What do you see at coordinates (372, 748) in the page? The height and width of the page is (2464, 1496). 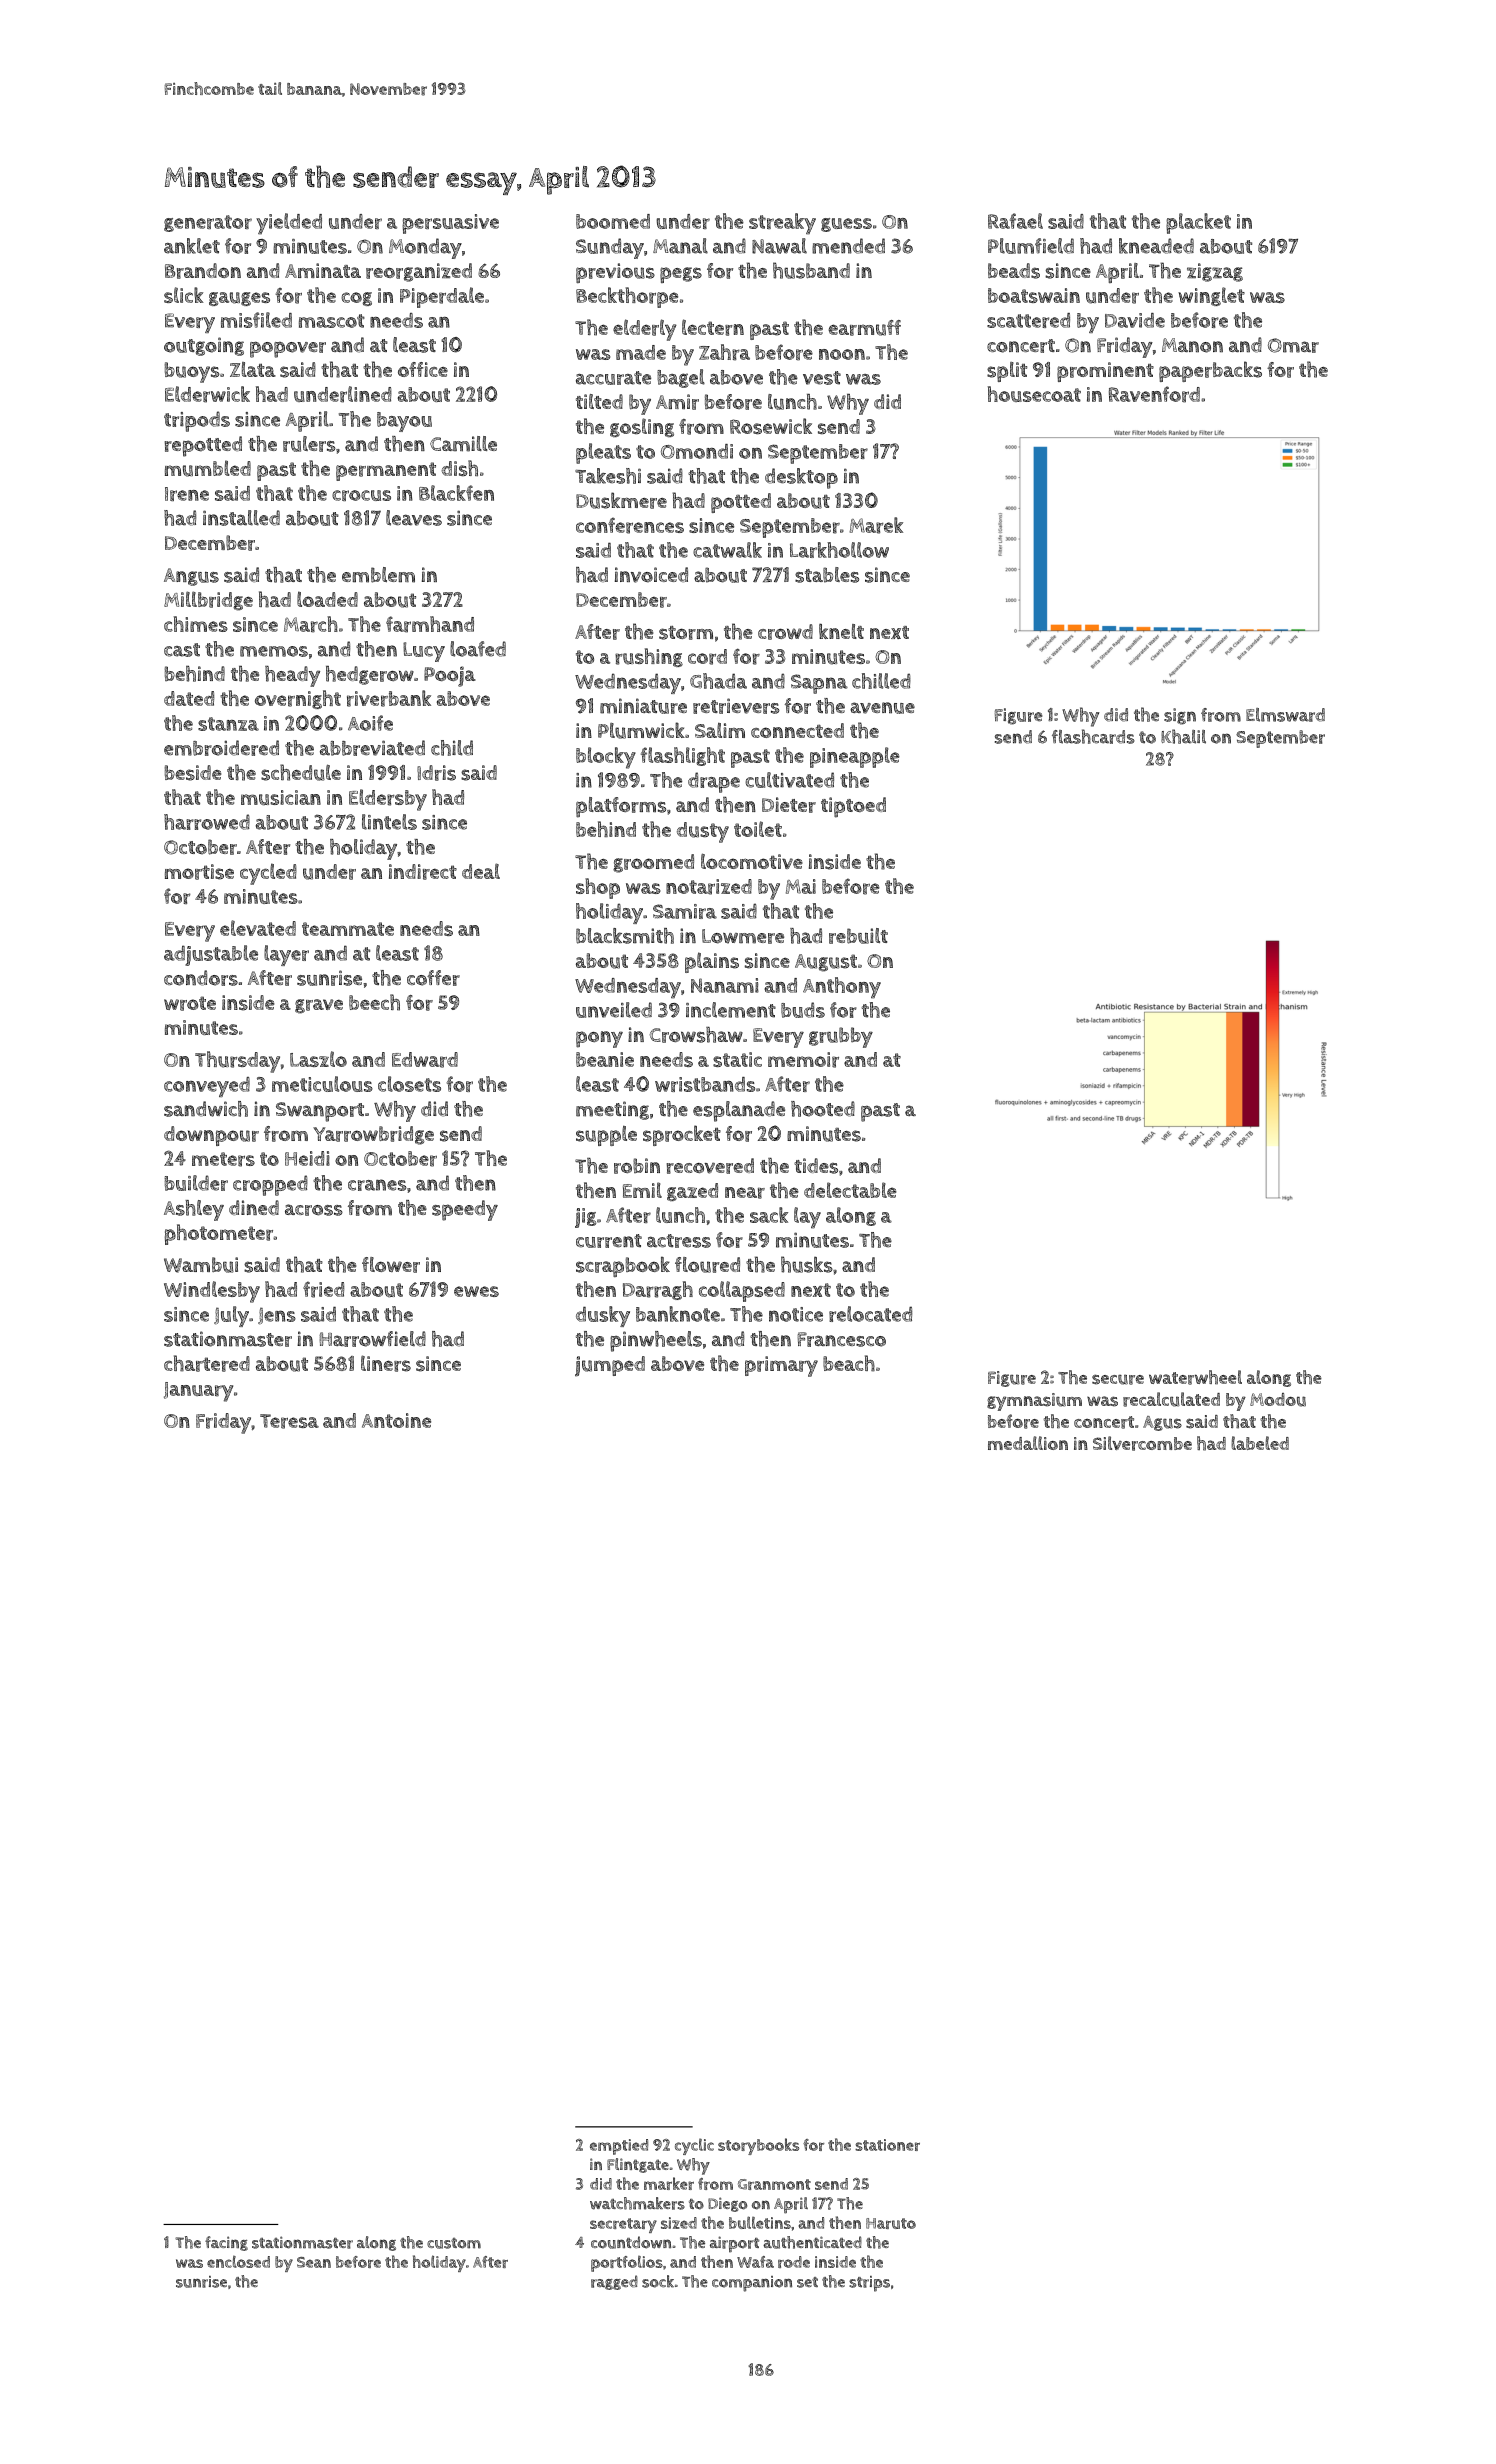 I see `abbreviated` at bounding box center [372, 748].
